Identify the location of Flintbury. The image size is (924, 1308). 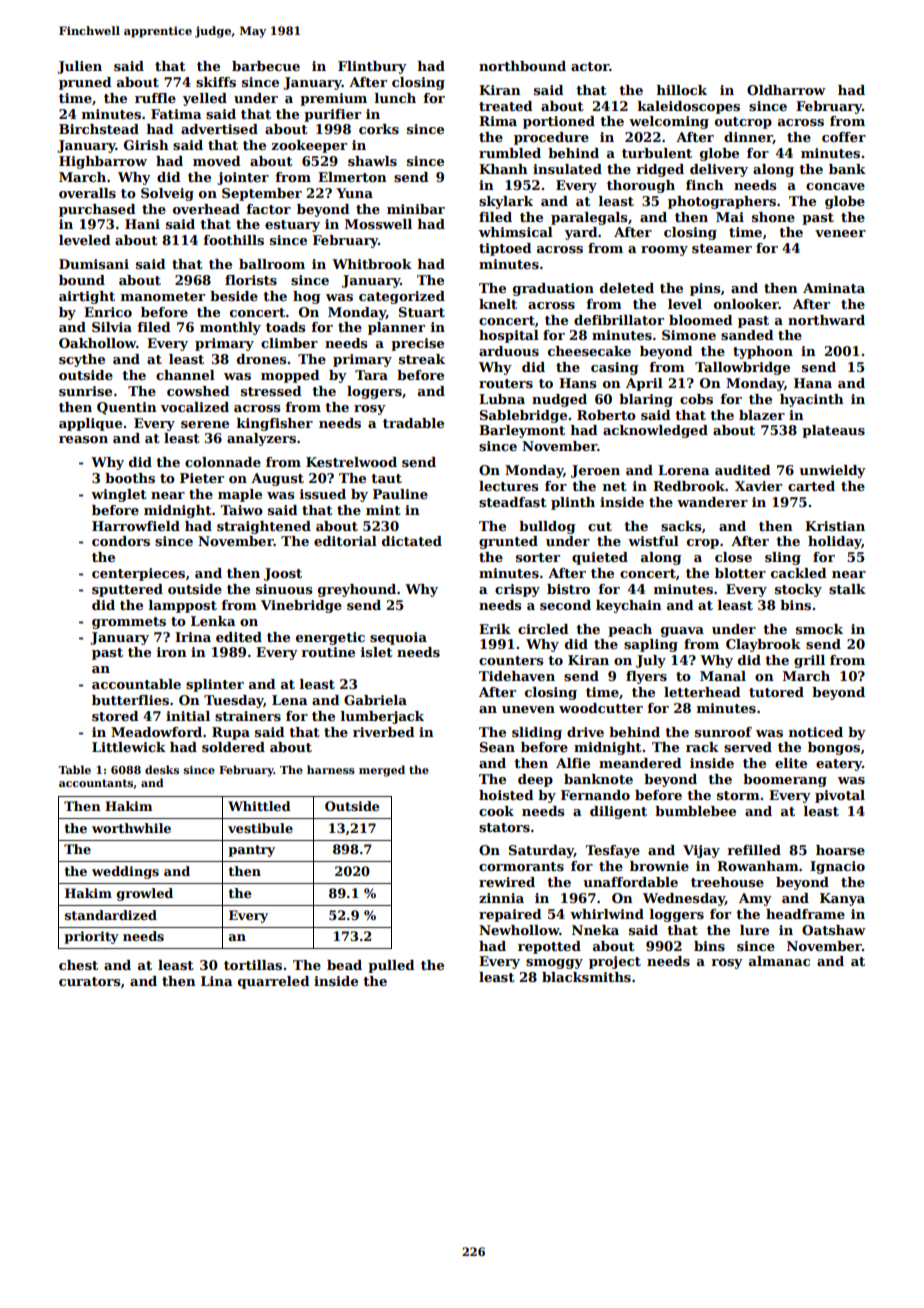
(372, 67).
